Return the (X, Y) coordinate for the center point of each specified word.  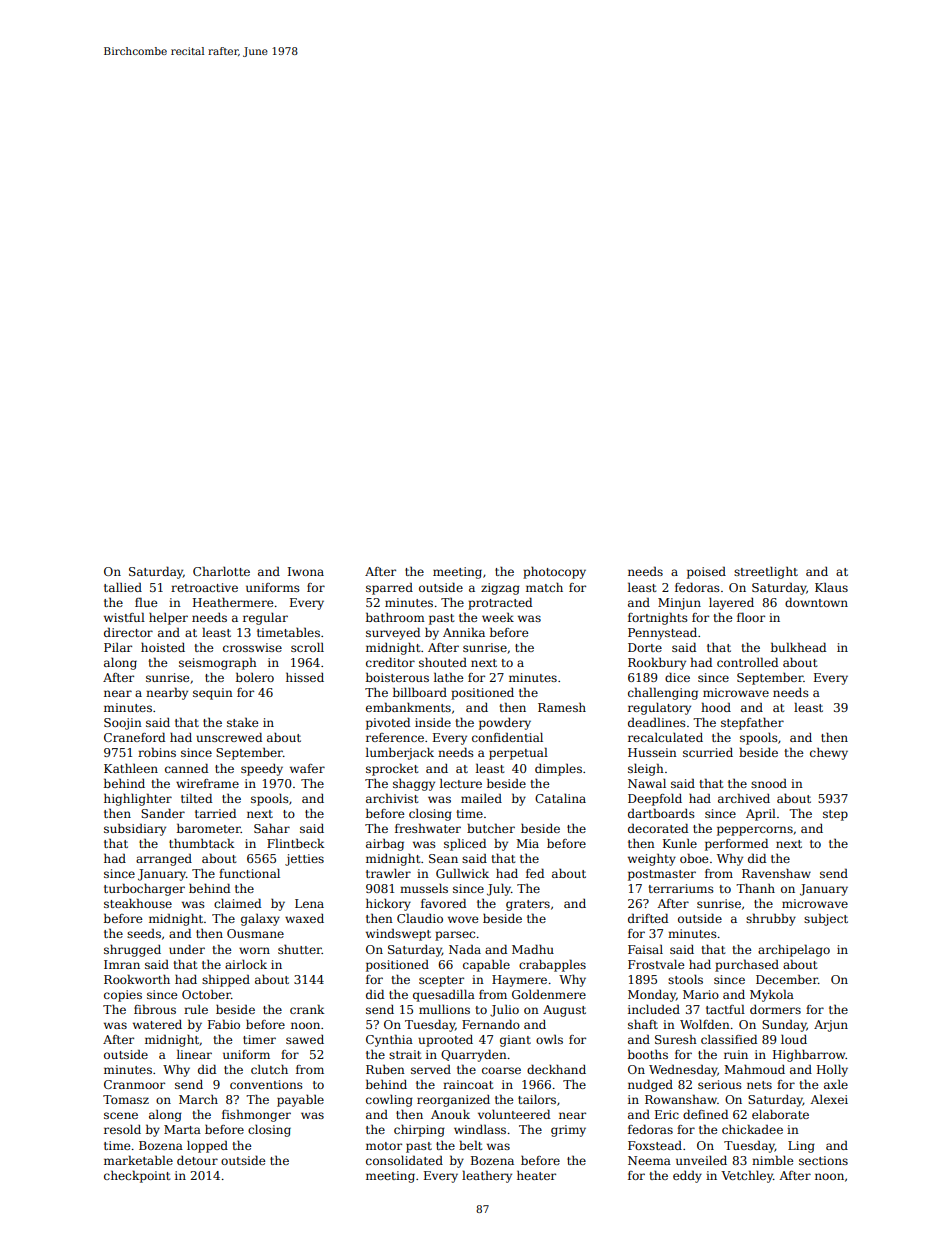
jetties (304, 860)
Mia (527, 843)
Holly (832, 1071)
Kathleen (131, 768)
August (564, 1011)
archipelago (794, 950)
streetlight (766, 572)
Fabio (224, 1024)
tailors (537, 1099)
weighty (652, 859)
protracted (500, 603)
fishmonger (256, 1115)
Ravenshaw (776, 873)
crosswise (252, 647)
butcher (491, 828)
